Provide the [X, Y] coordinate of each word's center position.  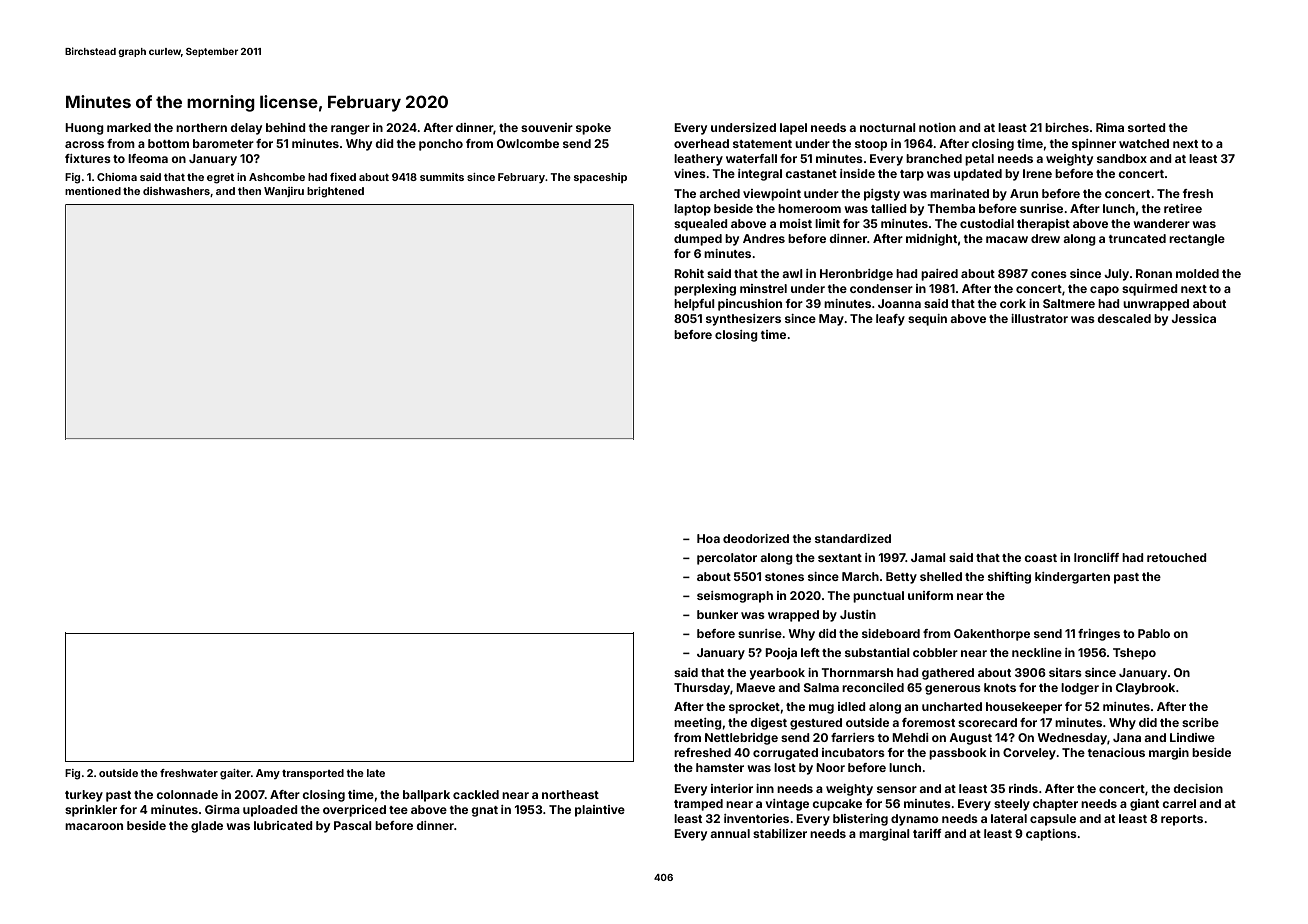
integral [760, 175]
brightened [335, 192]
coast [1040, 558]
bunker [717, 614]
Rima [1110, 127]
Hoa [708, 538]
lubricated [283, 825]
